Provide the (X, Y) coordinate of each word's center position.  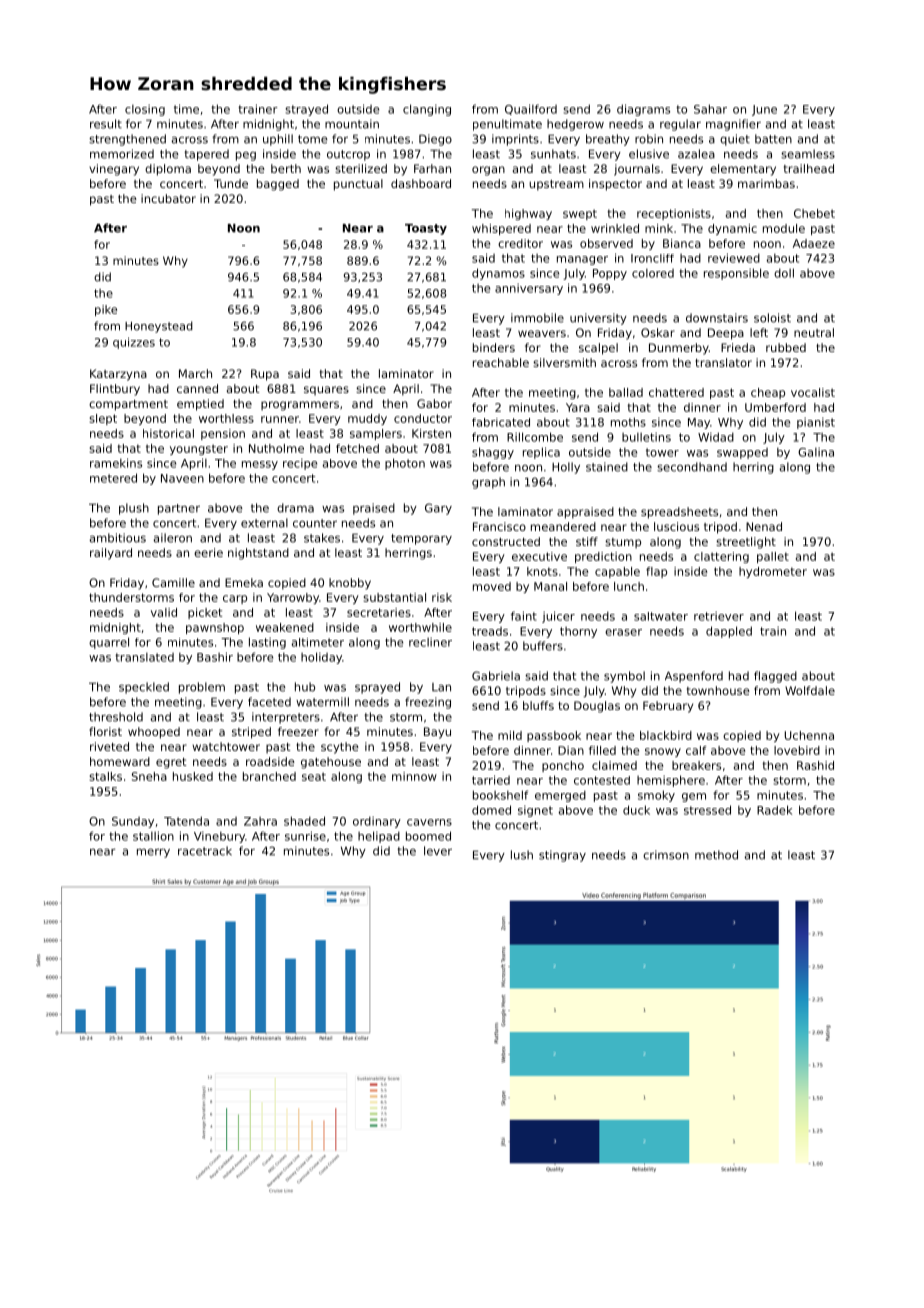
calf (696, 750)
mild (510, 735)
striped (251, 733)
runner (280, 419)
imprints (515, 140)
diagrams (643, 110)
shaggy (493, 453)
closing (145, 110)
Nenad (764, 526)
